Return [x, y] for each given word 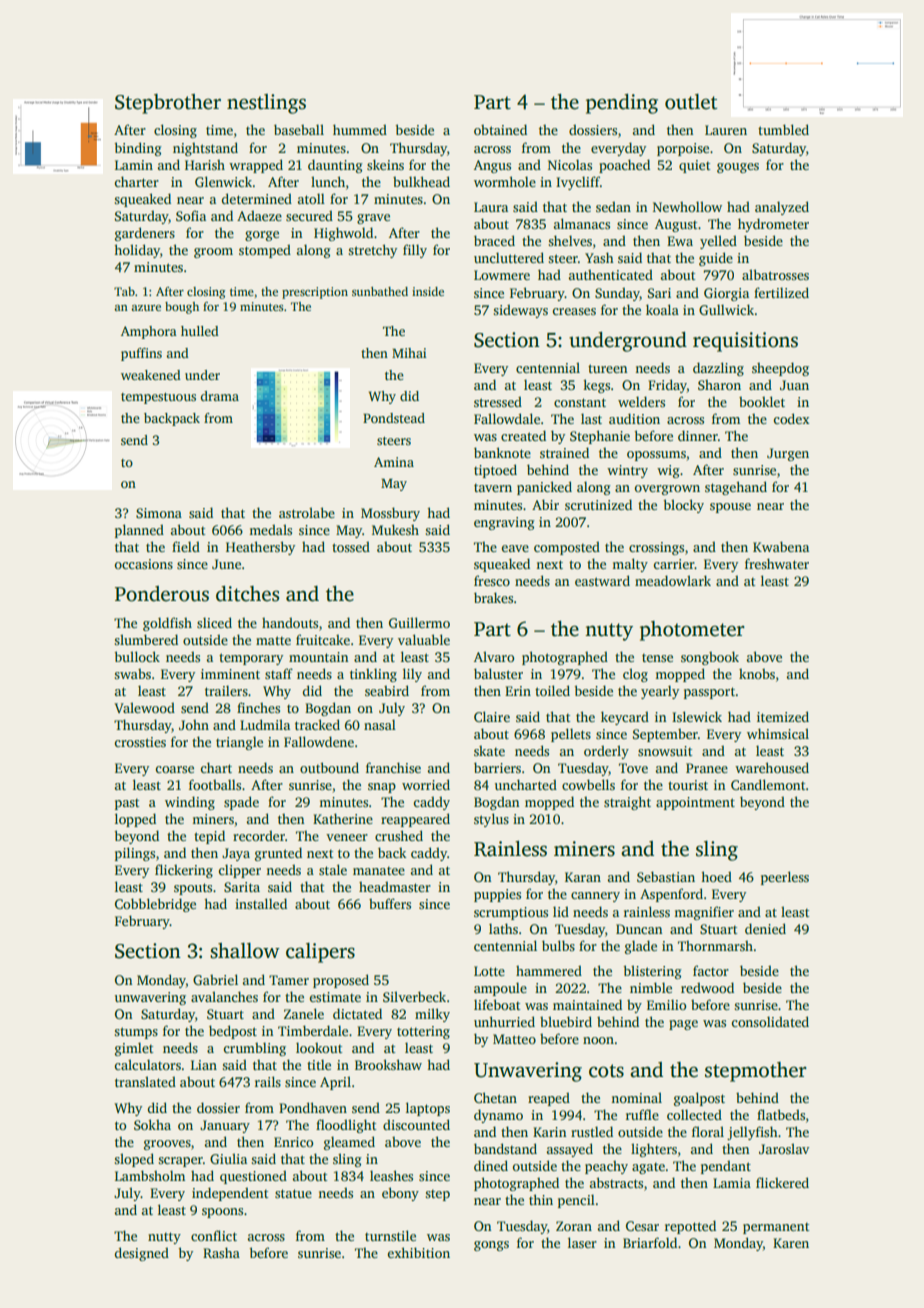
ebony [400, 1194]
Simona [159, 513]
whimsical [778, 733]
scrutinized [598, 504]
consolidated [770, 1021]
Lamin [134, 165]
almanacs [582, 223]
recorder [259, 835]
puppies [497, 895]
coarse [175, 769]
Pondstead [394, 418]
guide [716, 259]
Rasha [221, 1252]
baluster [498, 673]
